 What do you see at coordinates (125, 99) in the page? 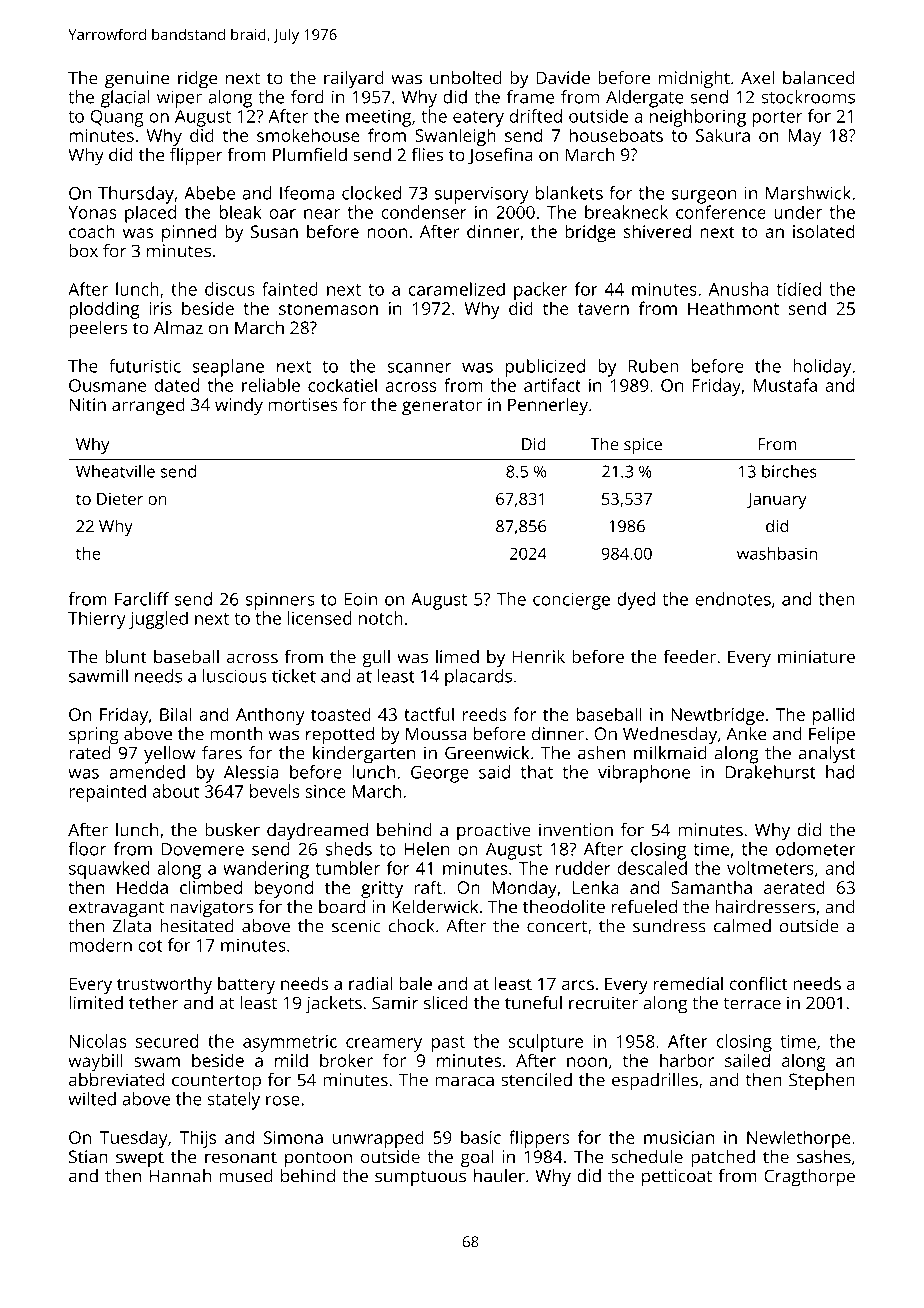
I see `glacial` at bounding box center [125, 99].
